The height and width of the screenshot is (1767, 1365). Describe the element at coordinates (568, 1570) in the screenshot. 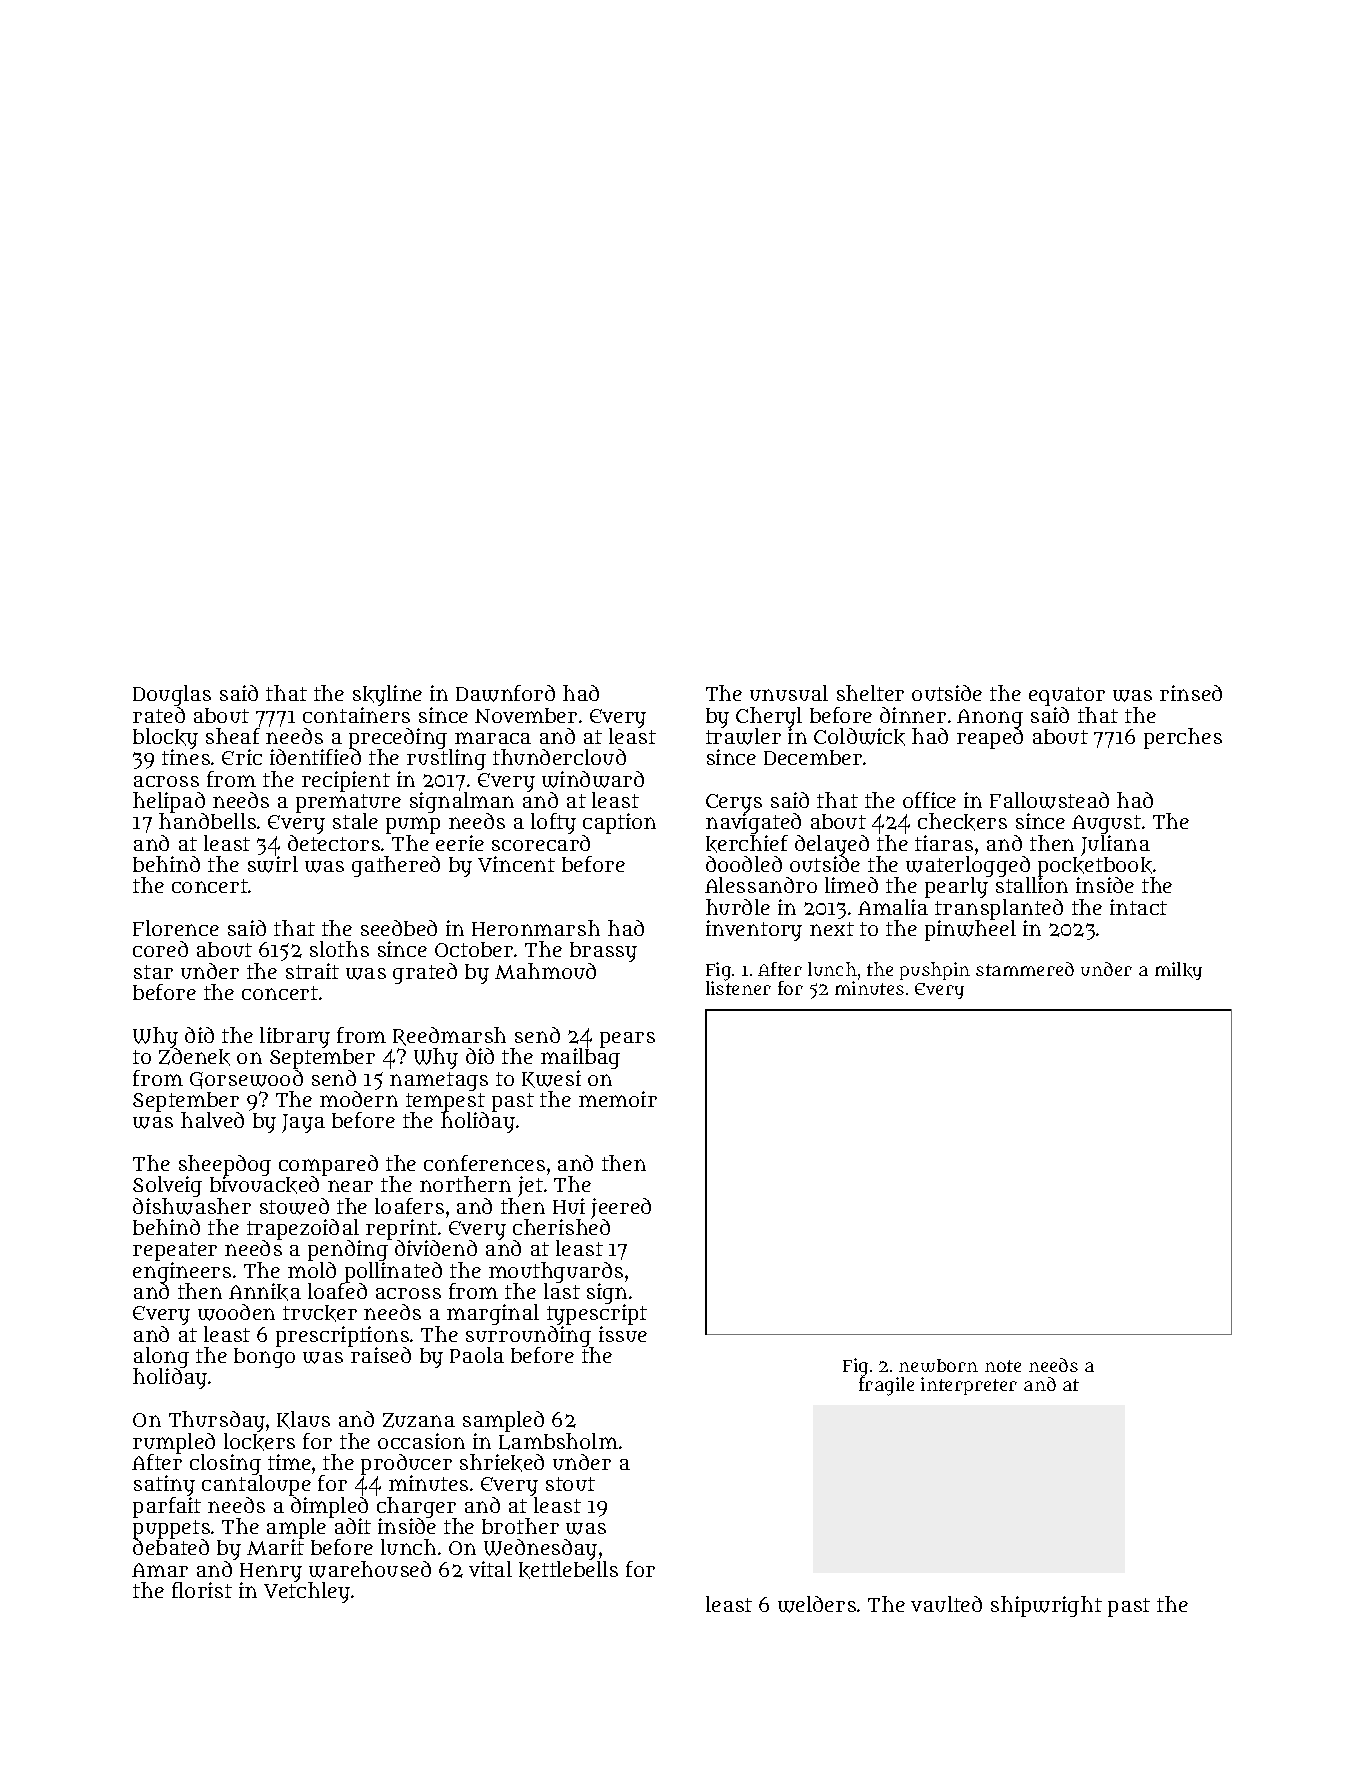

I see `kettlebells` at that location.
